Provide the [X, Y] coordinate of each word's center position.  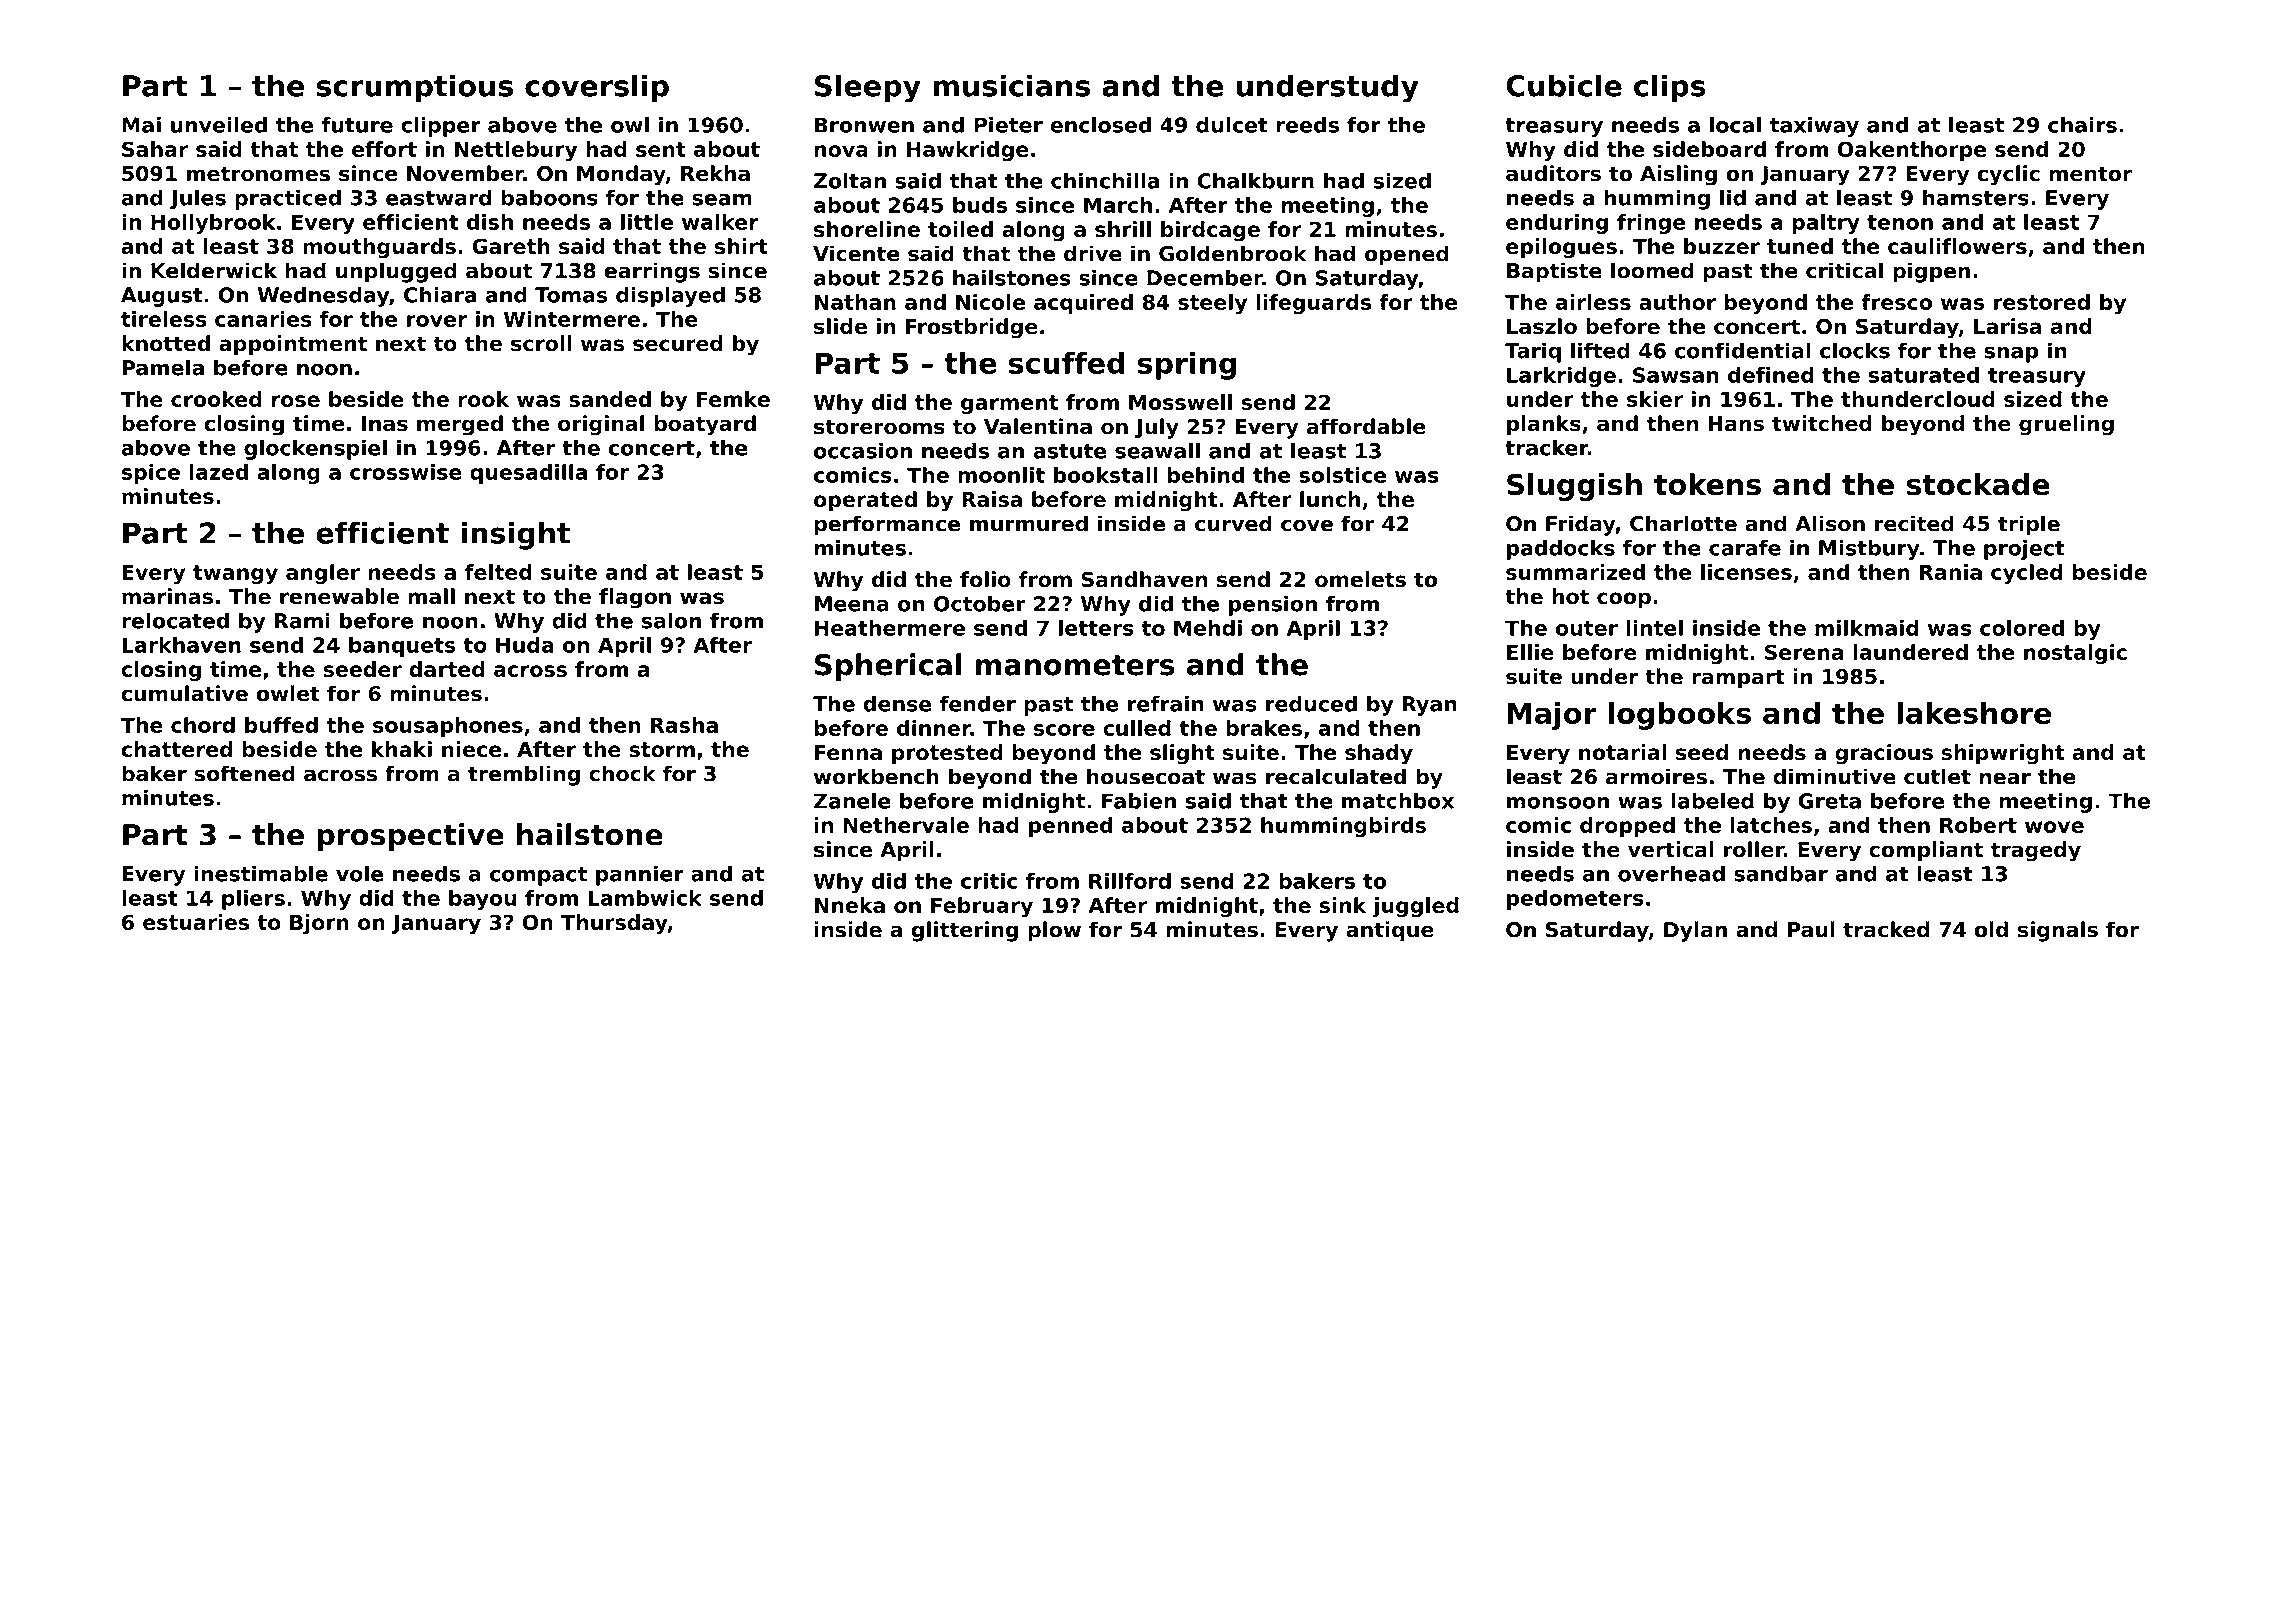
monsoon [1558, 803]
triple [2029, 525]
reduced [1311, 703]
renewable [339, 596]
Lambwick [645, 898]
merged [460, 425]
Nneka [850, 905]
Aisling [1678, 175]
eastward [438, 197]
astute [1070, 451]
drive [1093, 253]
